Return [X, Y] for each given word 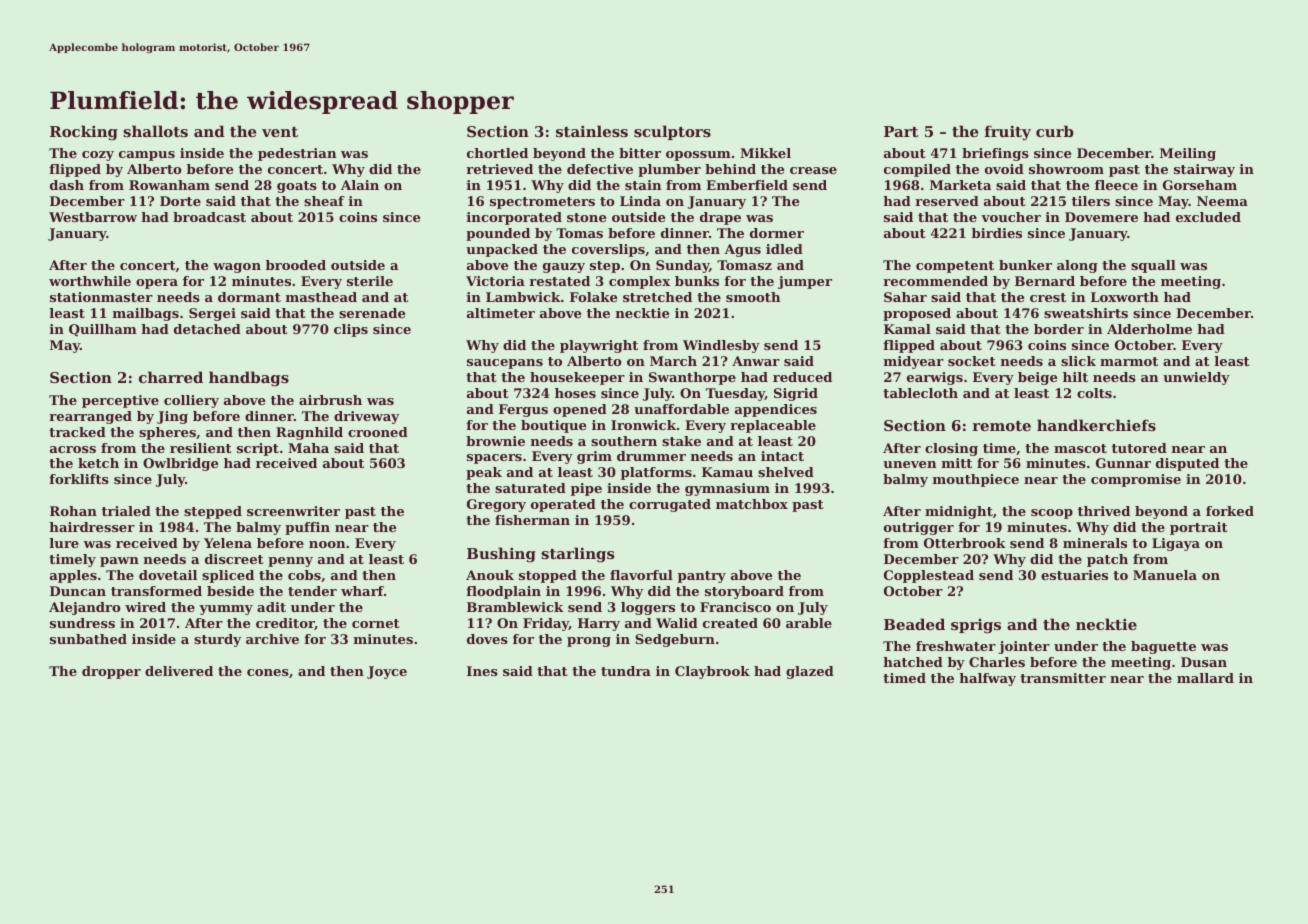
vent [280, 132]
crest [1048, 297]
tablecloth [920, 393]
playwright [599, 346]
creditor [285, 624]
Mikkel [765, 153]
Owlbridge [180, 464]
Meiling [1188, 154]
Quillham [103, 330]
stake [681, 441]
